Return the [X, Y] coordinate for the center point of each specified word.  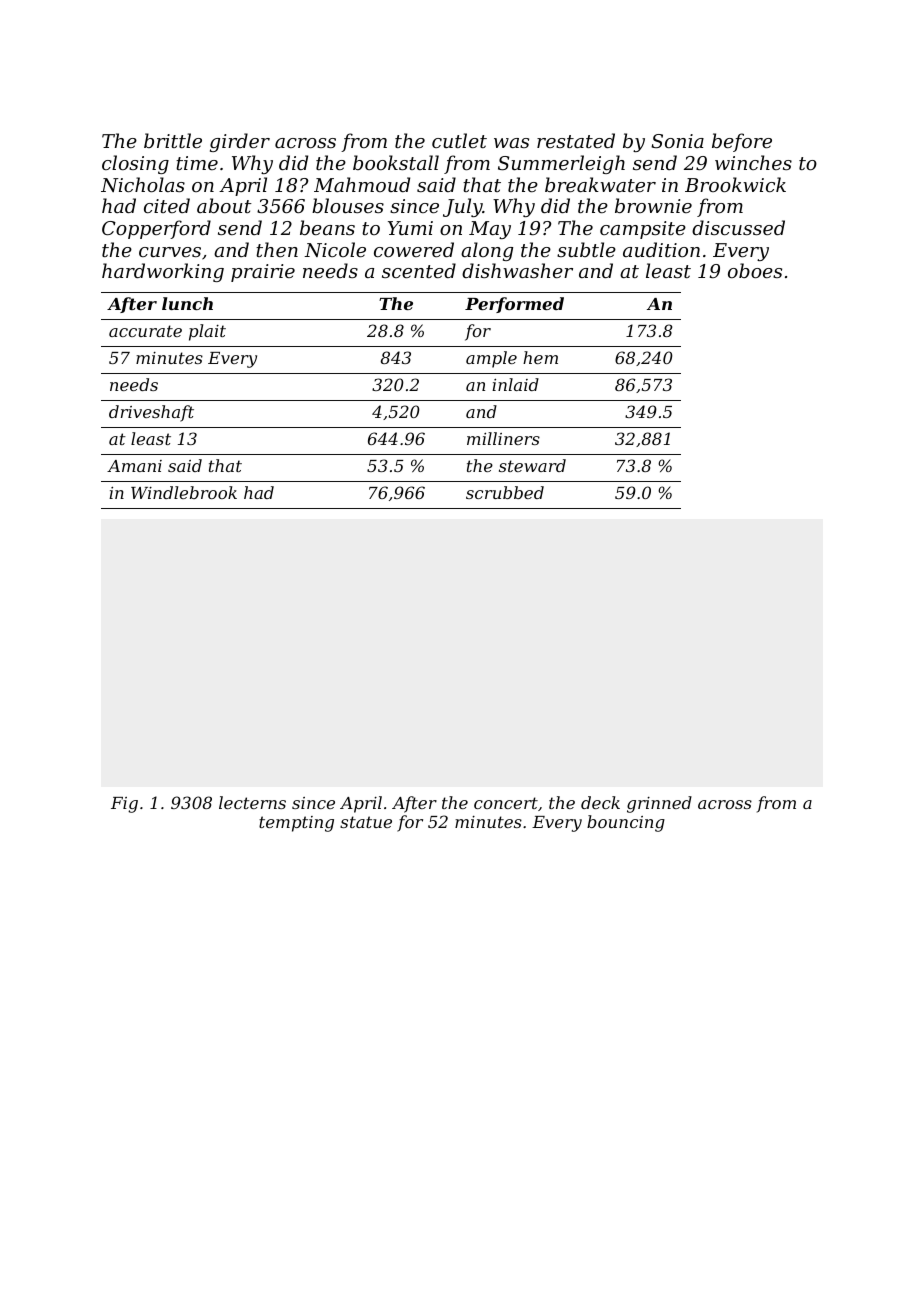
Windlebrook [184, 492]
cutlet [459, 140]
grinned [659, 804]
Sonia [677, 141]
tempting [296, 824]
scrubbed [505, 492]
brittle [173, 140]
